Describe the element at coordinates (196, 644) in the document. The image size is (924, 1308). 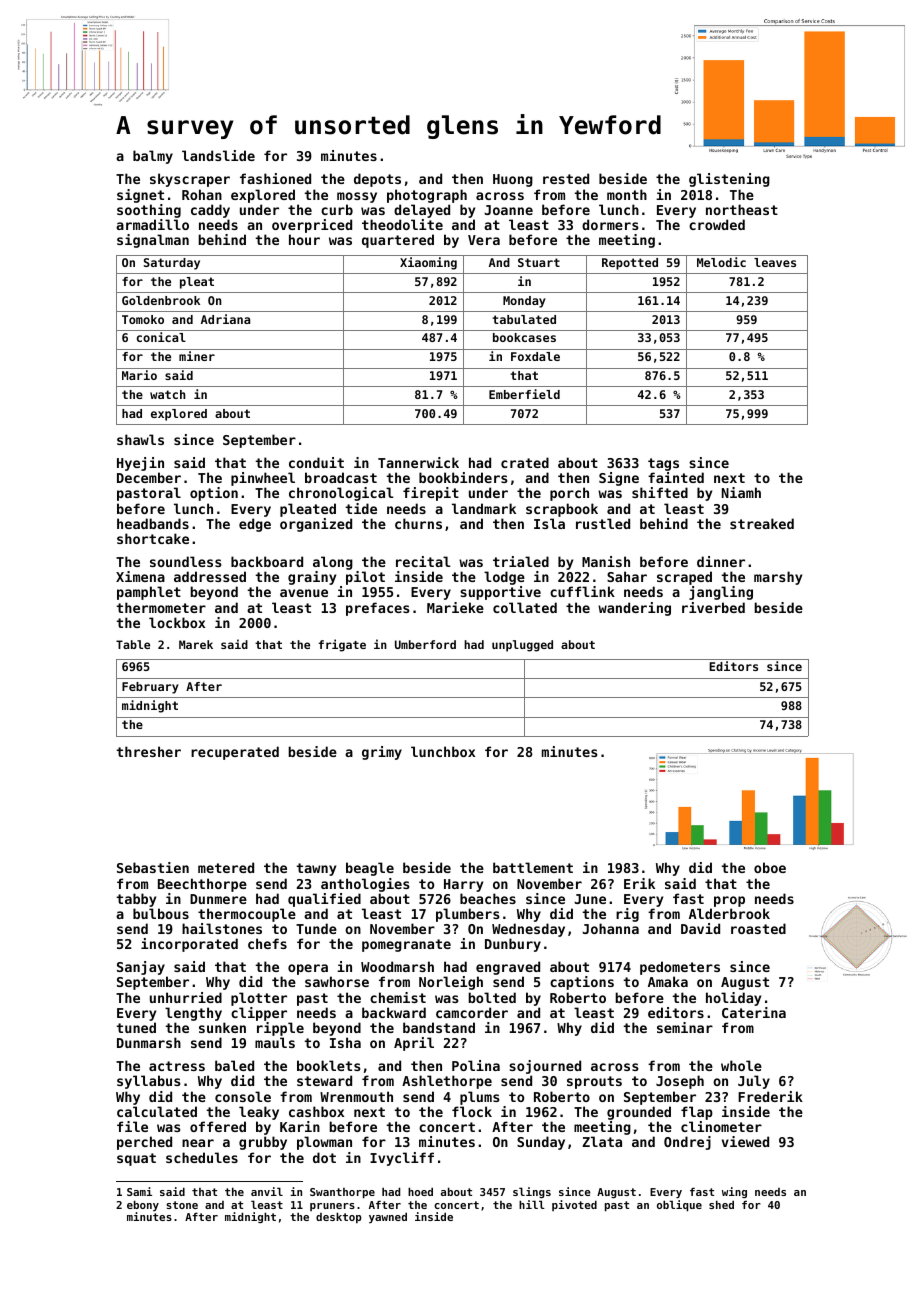
I see `Marek` at that location.
